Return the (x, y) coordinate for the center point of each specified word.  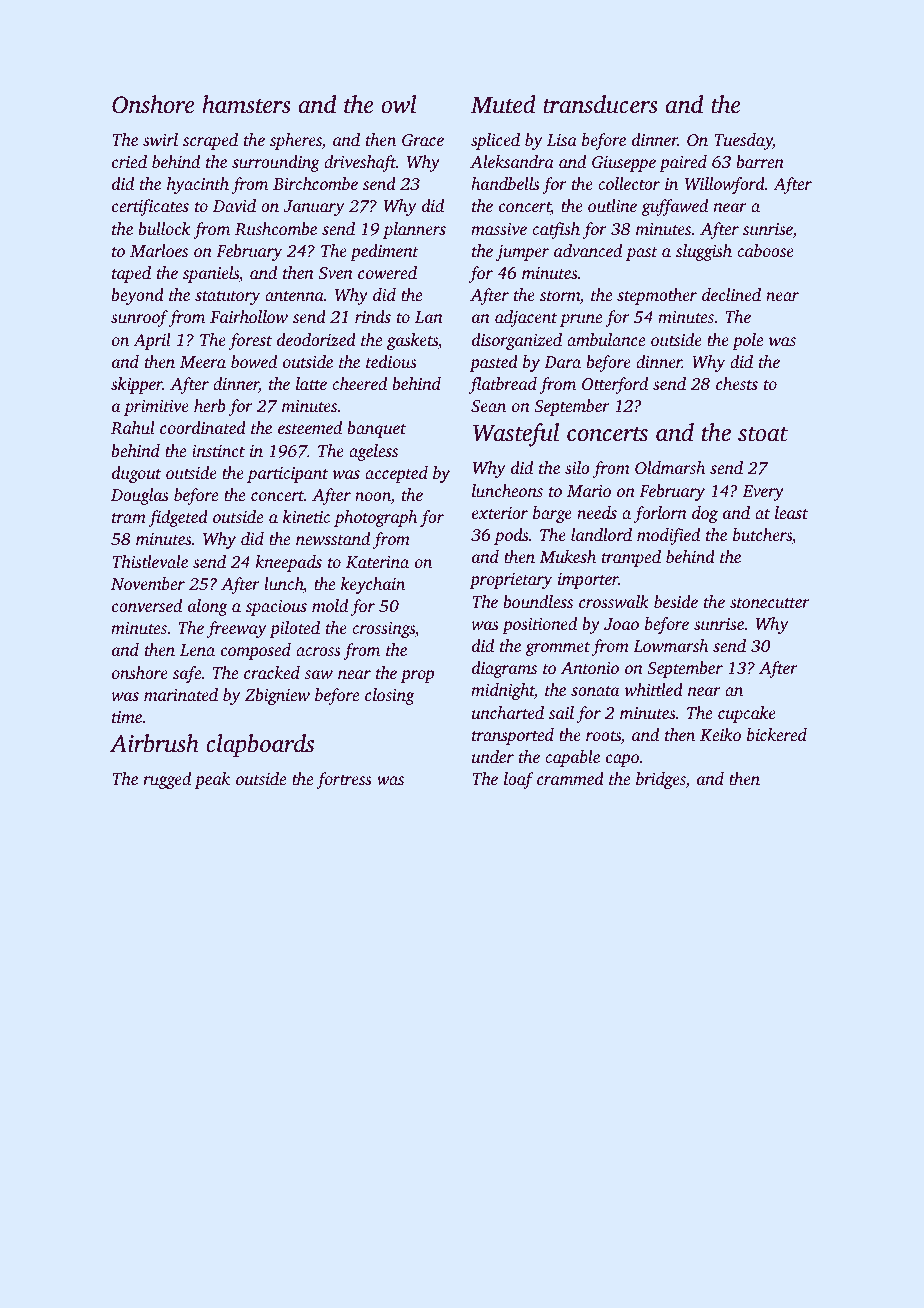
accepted (396, 474)
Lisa (562, 140)
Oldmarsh (670, 468)
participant (287, 475)
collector (629, 183)
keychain (373, 585)
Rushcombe (276, 229)
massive (499, 229)
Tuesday (743, 141)
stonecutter (770, 603)
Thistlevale (150, 561)
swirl (160, 139)
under (493, 756)
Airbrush (154, 743)
